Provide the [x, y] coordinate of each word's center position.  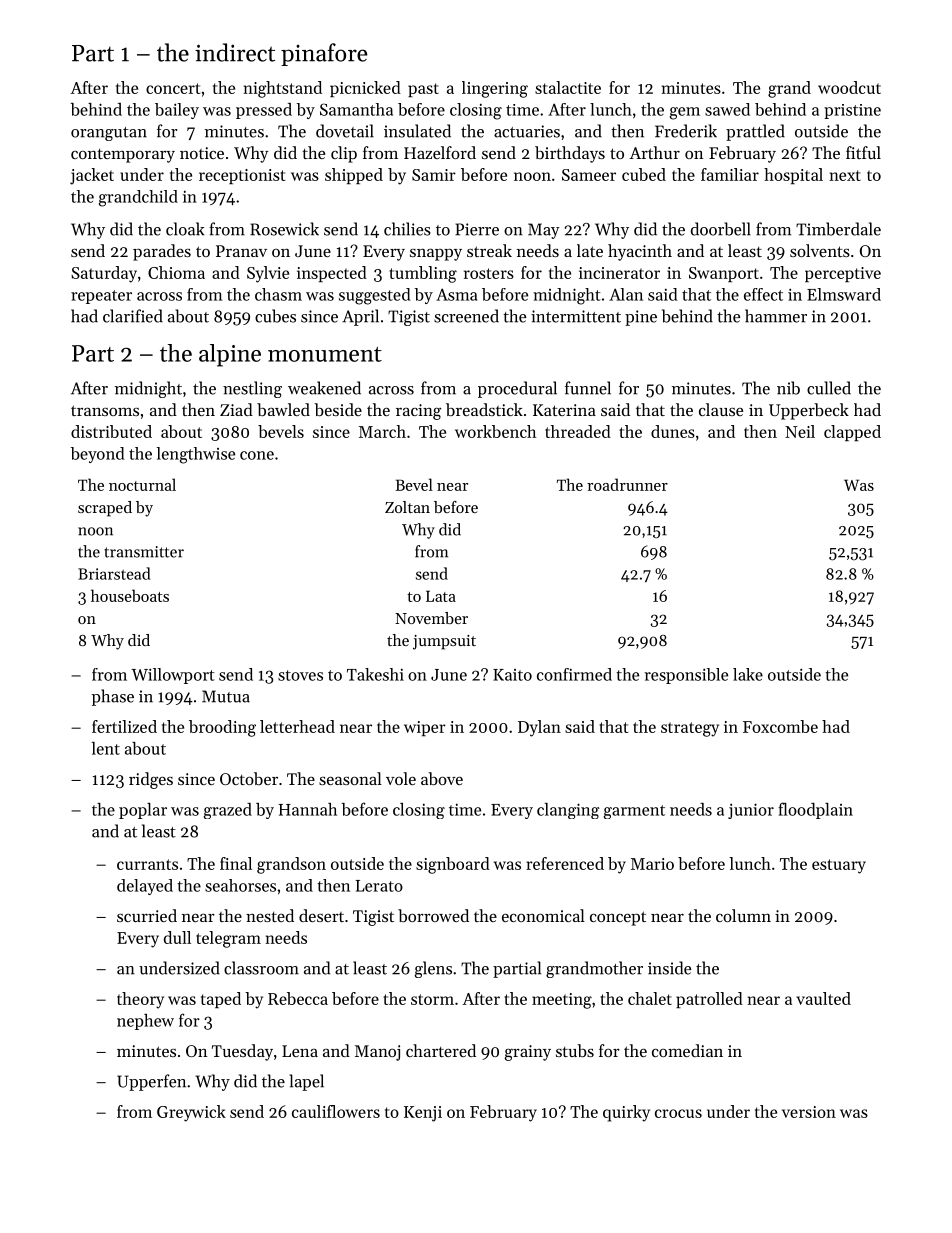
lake [748, 674]
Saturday [104, 274]
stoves [300, 675]
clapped [852, 433]
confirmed [574, 674]
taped [221, 1000]
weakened [324, 388]
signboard [453, 865]
